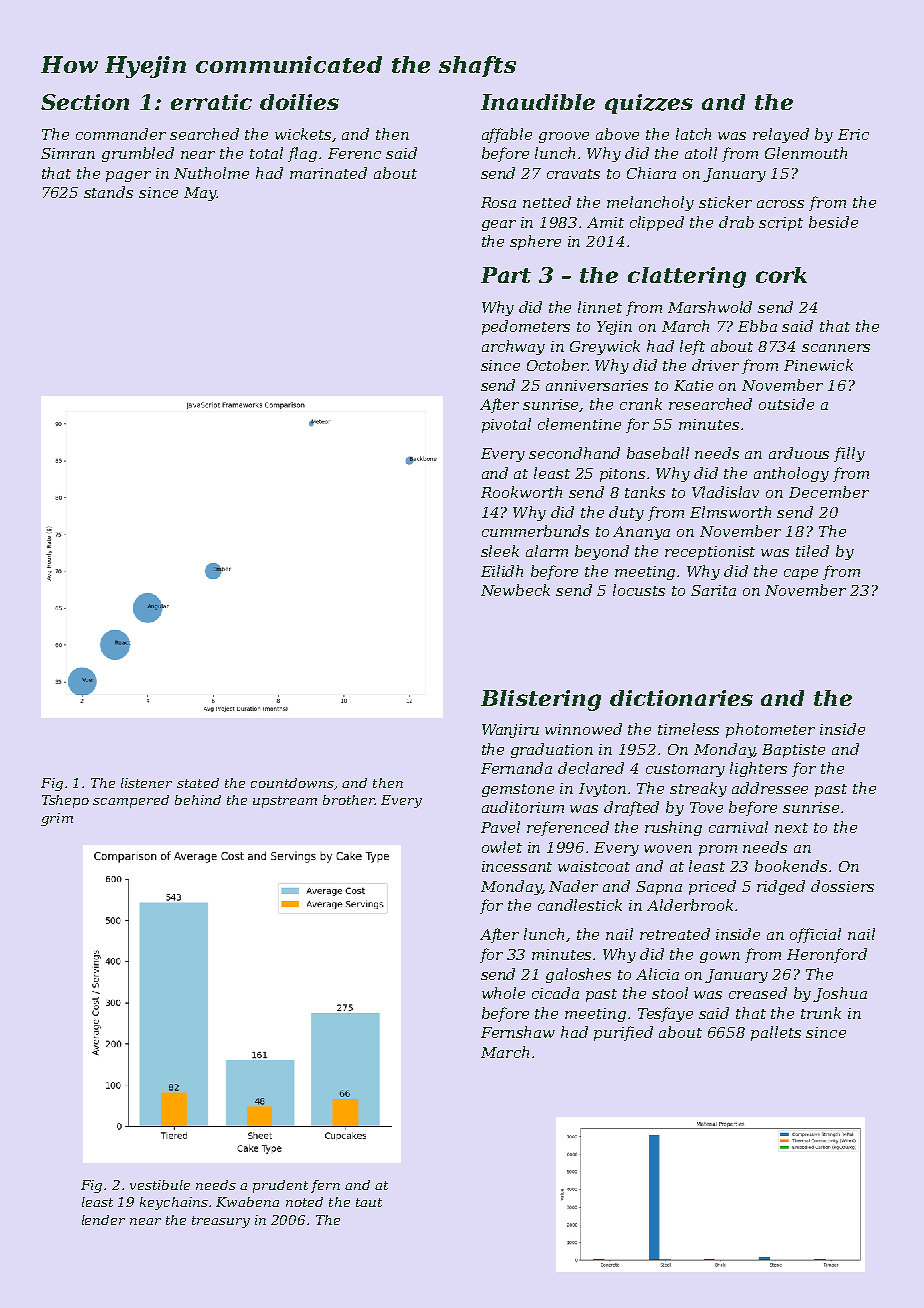 The image size is (924, 1308). Describe the element at coordinates (651, 173) in the screenshot. I see `Chiara` at that location.
